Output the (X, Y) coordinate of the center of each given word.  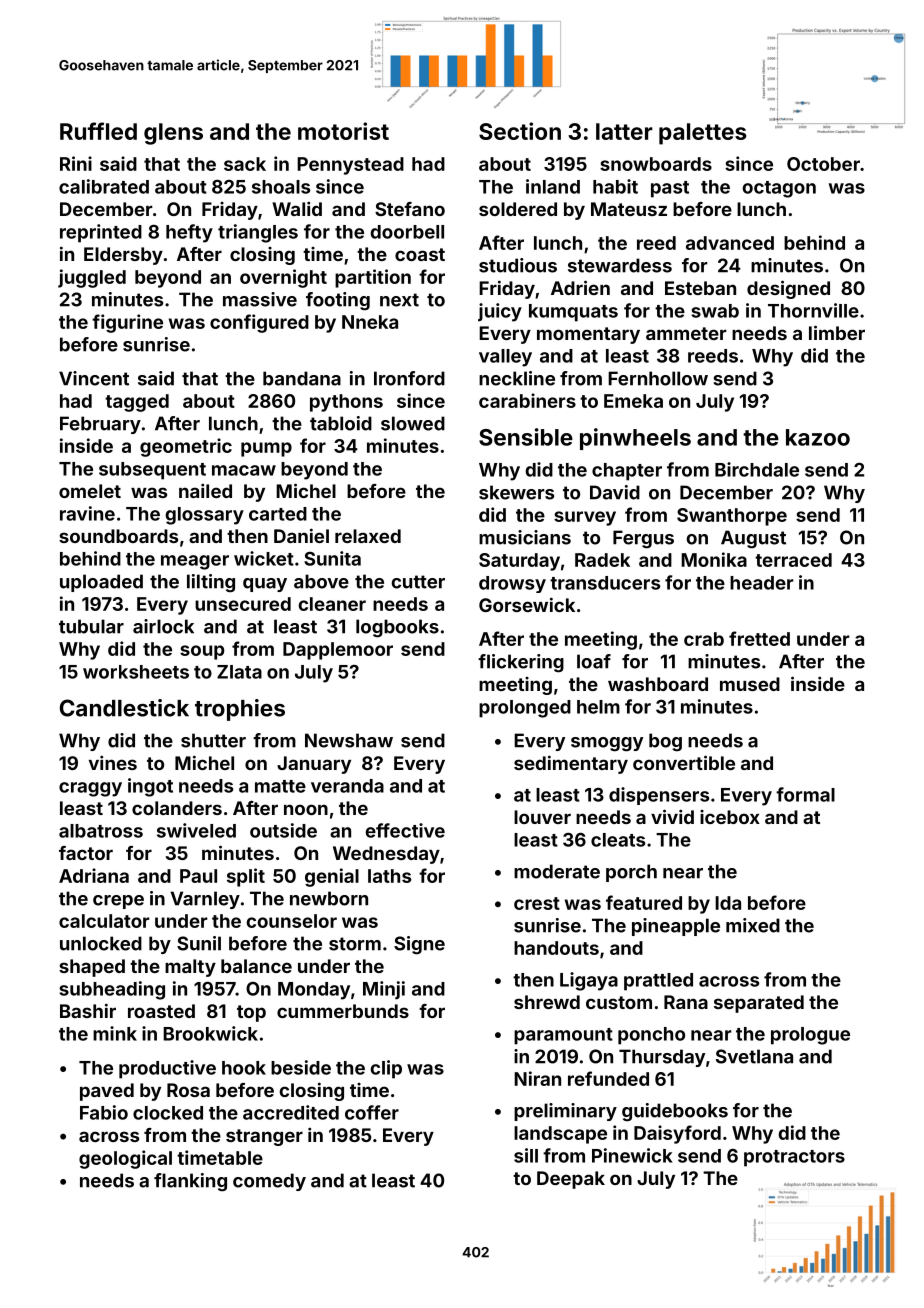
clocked (168, 1113)
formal (805, 794)
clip (386, 1069)
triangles (258, 233)
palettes (702, 134)
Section (520, 131)
